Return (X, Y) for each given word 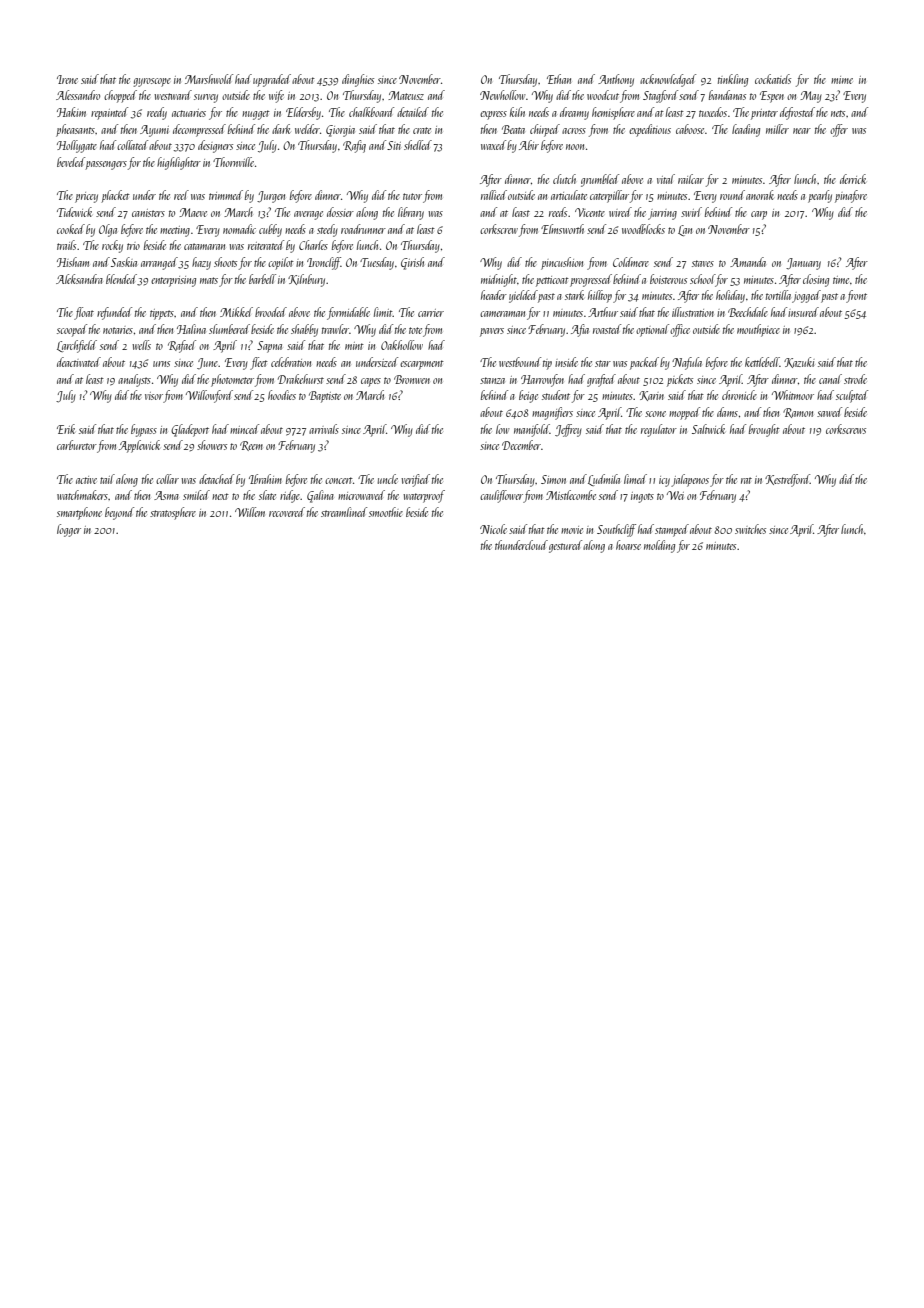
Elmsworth (562, 229)
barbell (262, 279)
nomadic (239, 229)
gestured (565, 546)
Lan (685, 230)
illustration (693, 312)
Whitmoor (793, 395)
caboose (690, 129)
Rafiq (354, 146)
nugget (256, 115)
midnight (499, 280)
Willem (250, 512)
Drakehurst (301, 379)
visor (154, 396)
